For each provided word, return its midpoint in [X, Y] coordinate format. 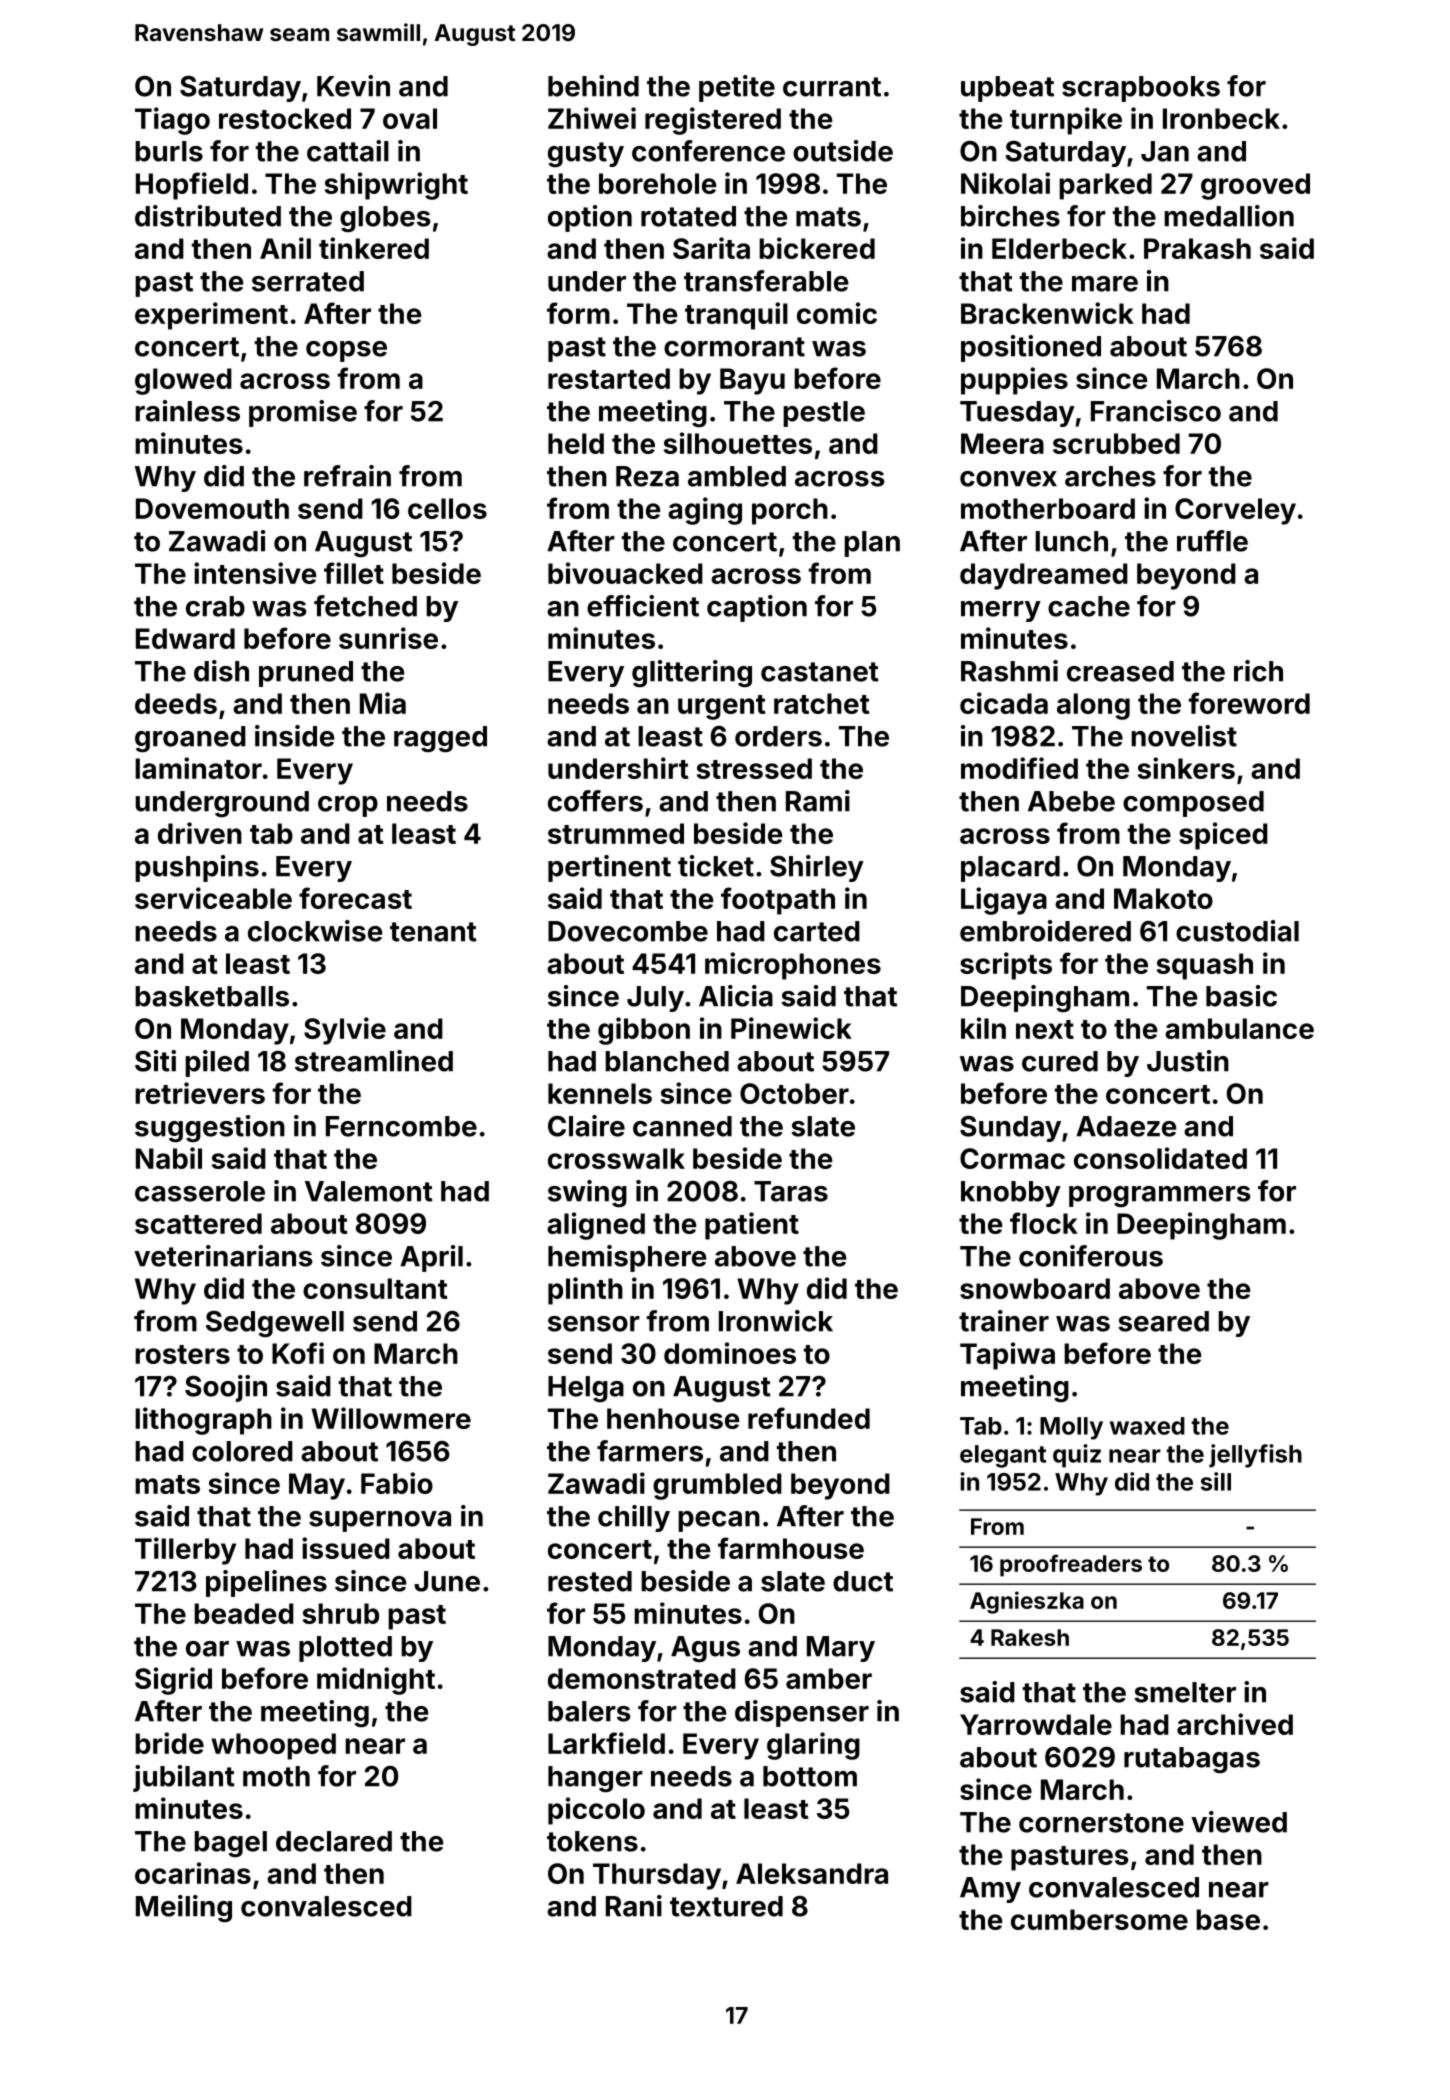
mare [1105, 284]
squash [1205, 966]
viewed [1239, 1822]
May [317, 1486]
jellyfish [1255, 1456]
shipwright [396, 186]
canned [682, 1126]
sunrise [388, 638]
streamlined [374, 1061]
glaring [813, 1746]
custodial [1237, 931]
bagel [230, 1844]
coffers [595, 801]
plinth [585, 1291]
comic [837, 313]
